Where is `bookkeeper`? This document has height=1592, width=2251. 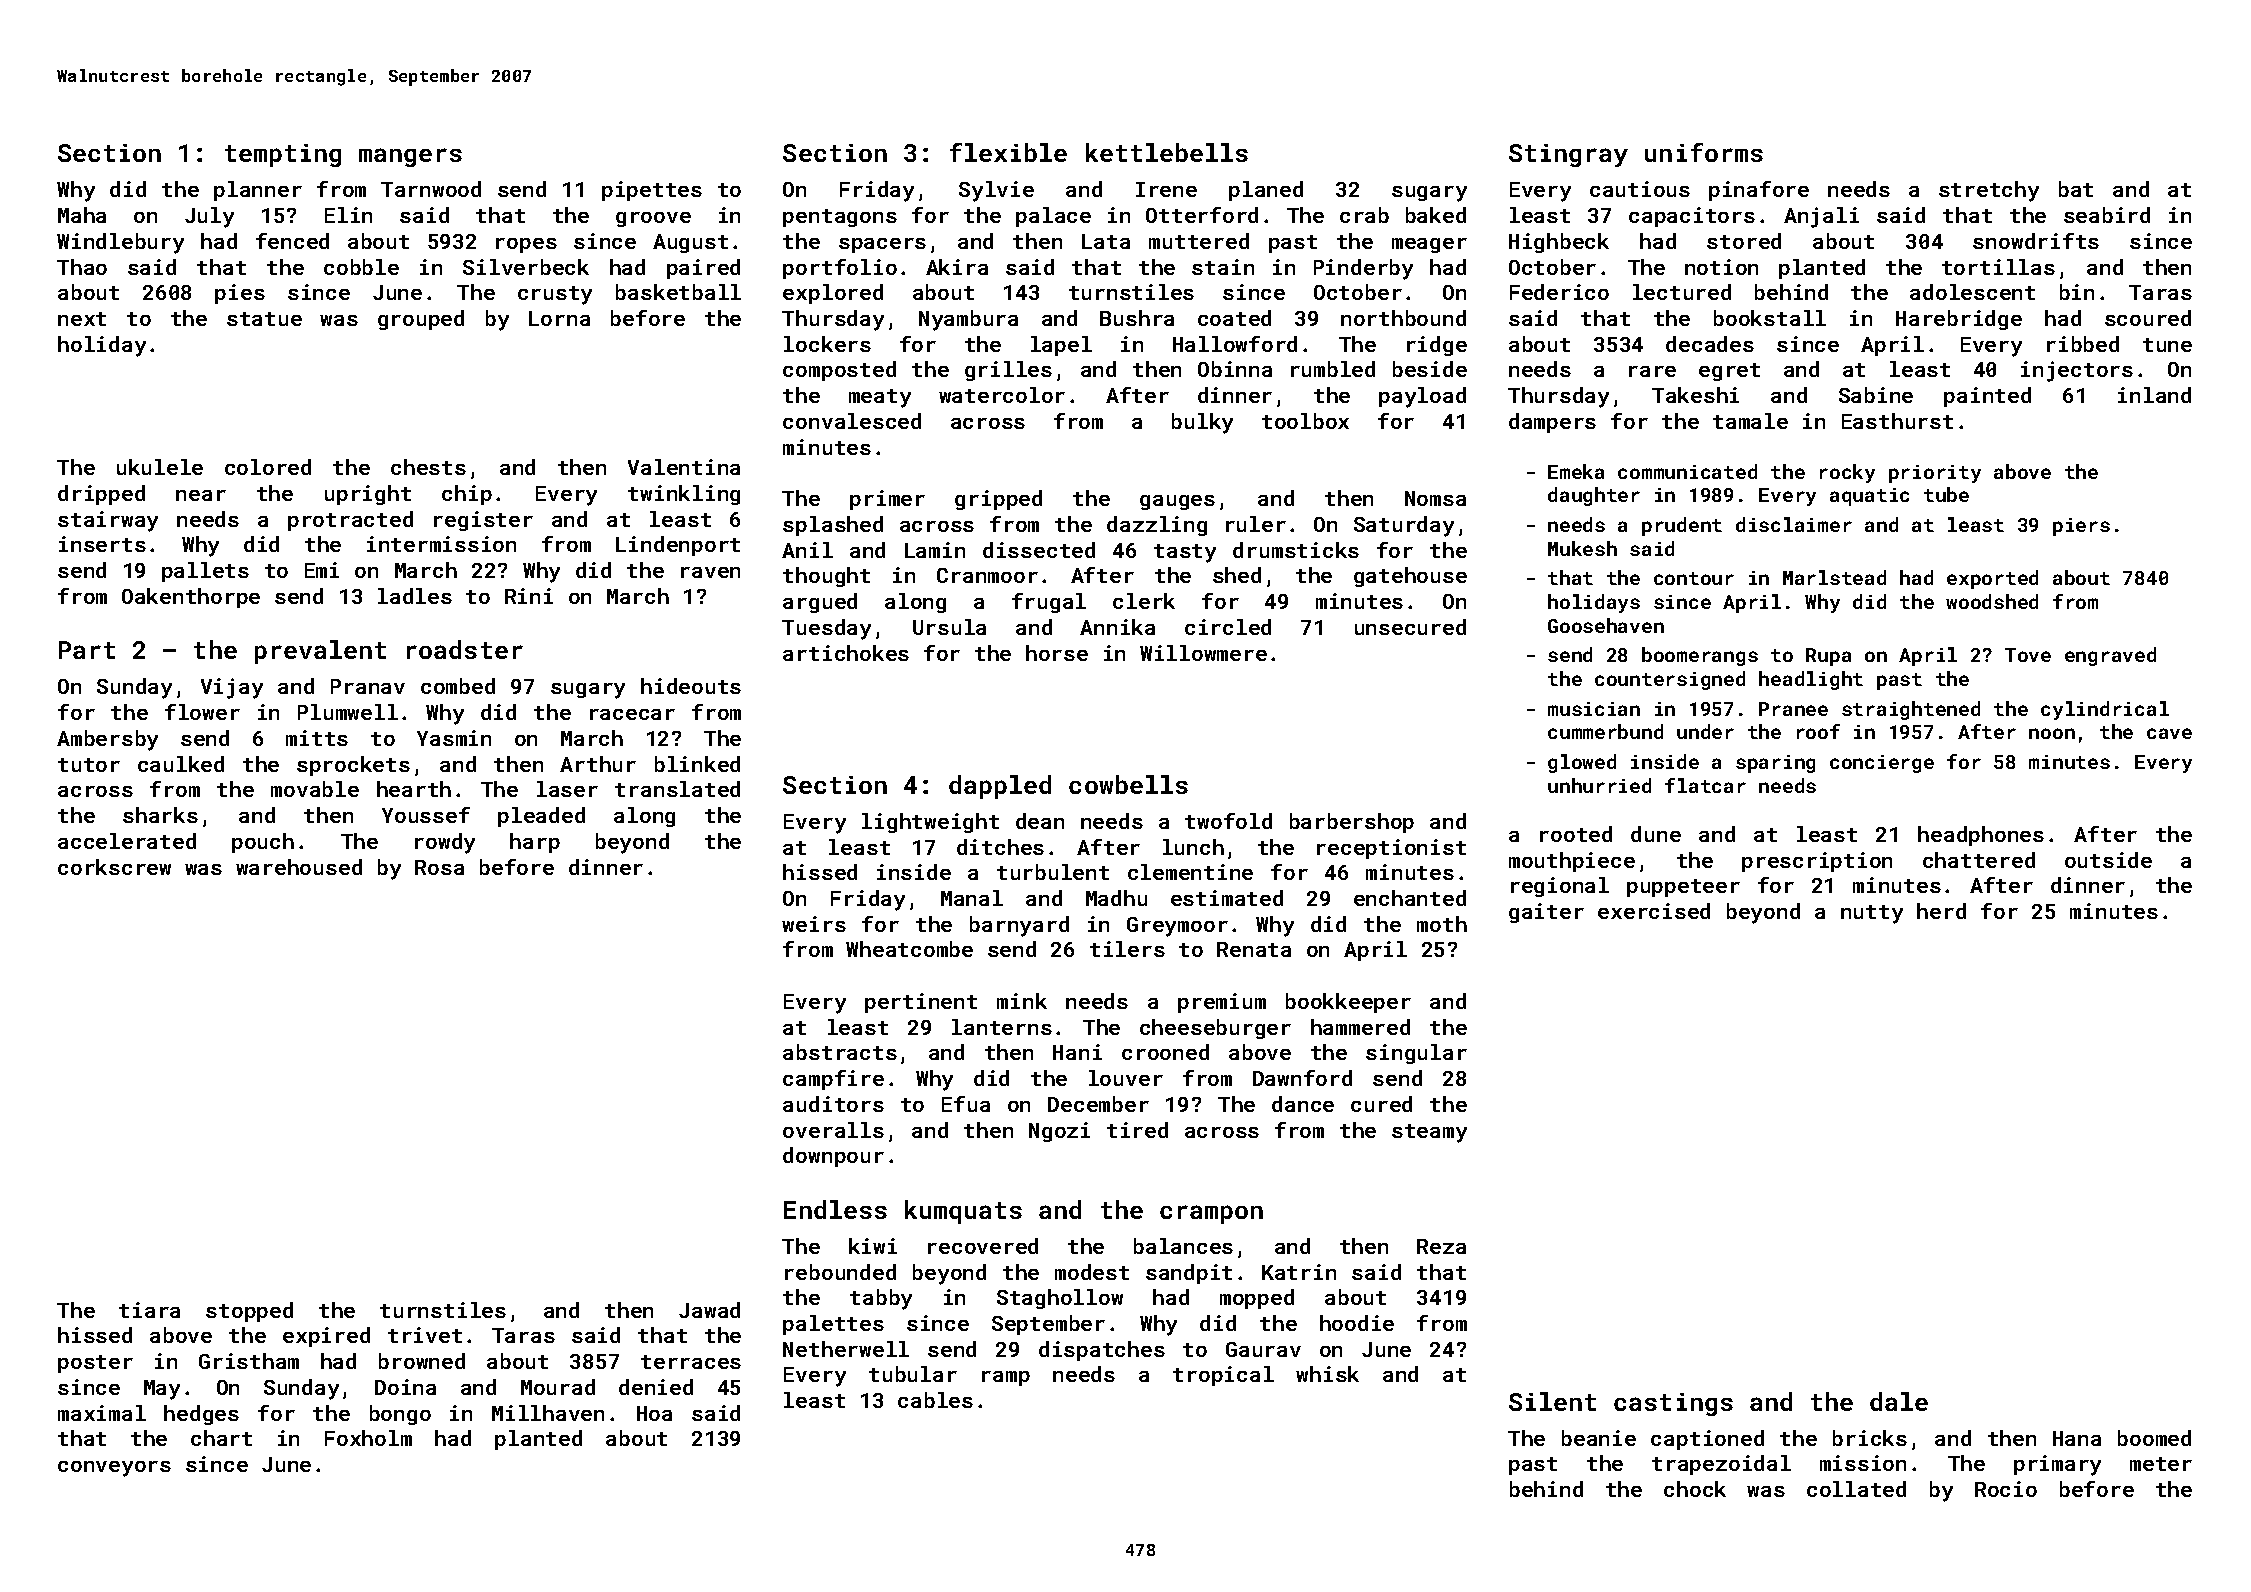 bookkeeper is located at coordinates (1348, 1003).
